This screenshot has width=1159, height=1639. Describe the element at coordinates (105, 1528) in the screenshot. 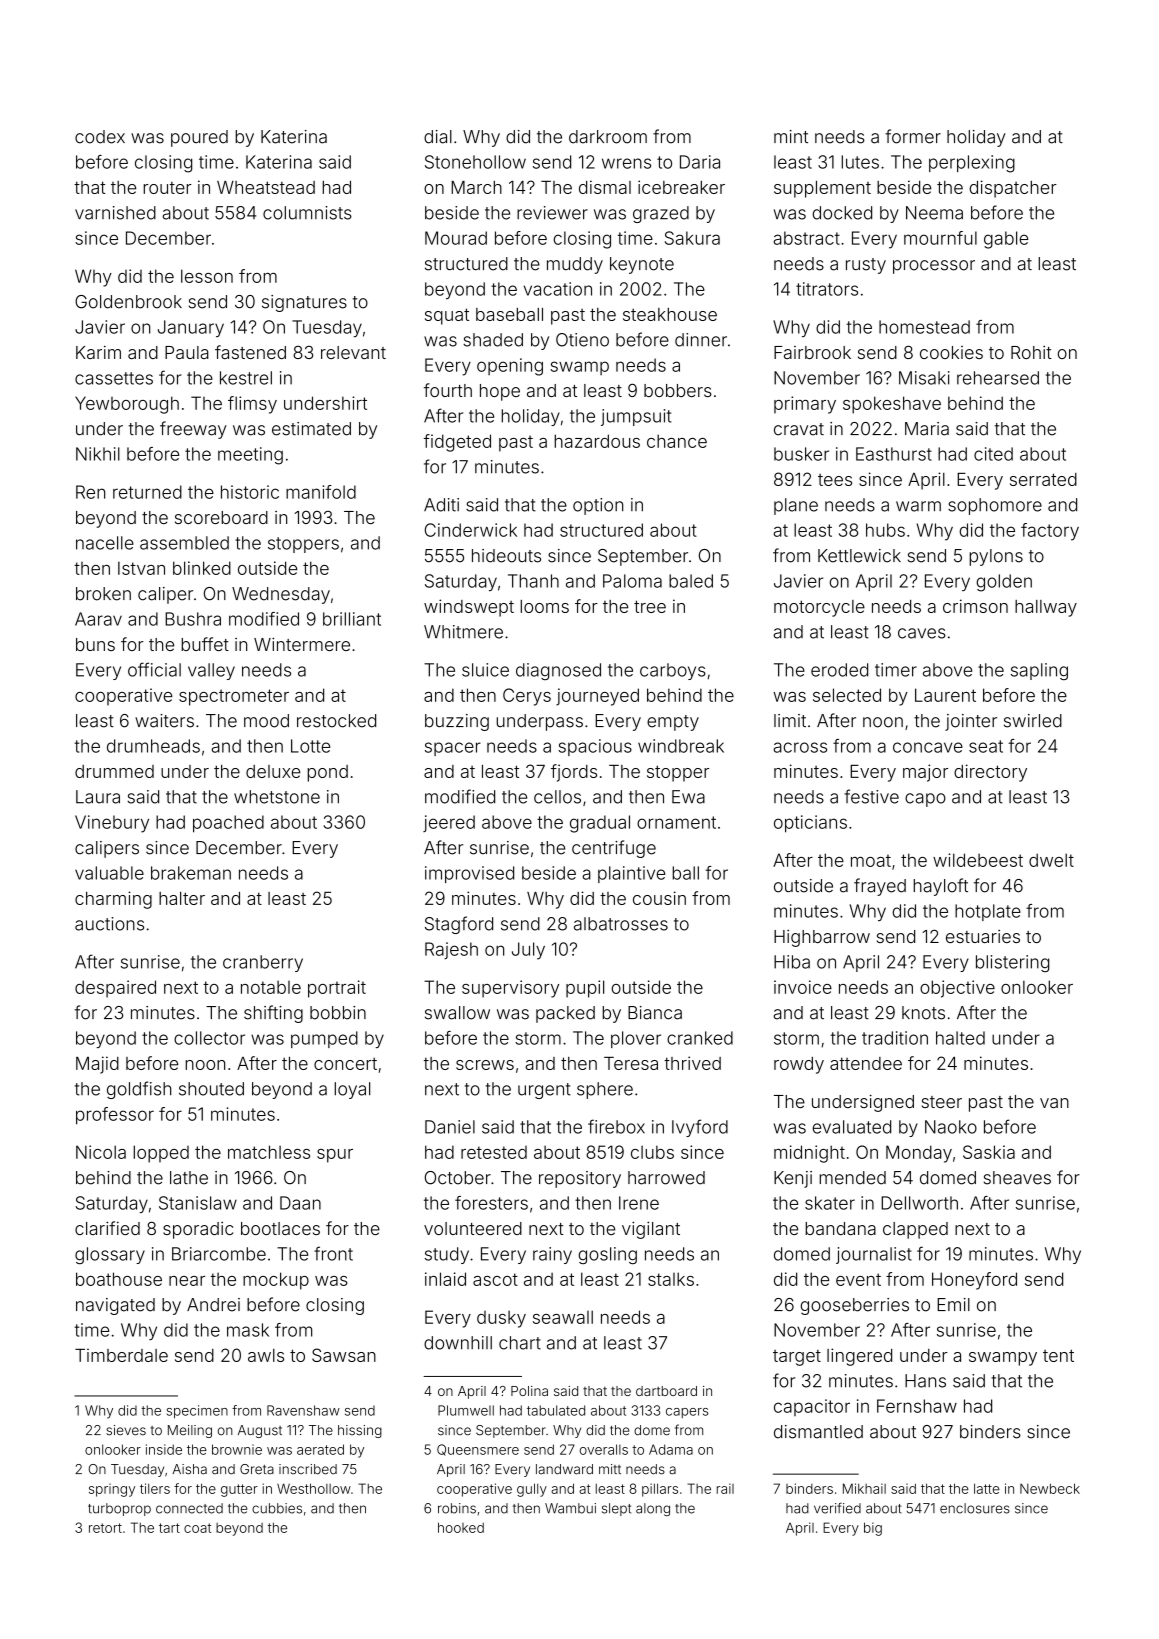

I see `retort` at that location.
